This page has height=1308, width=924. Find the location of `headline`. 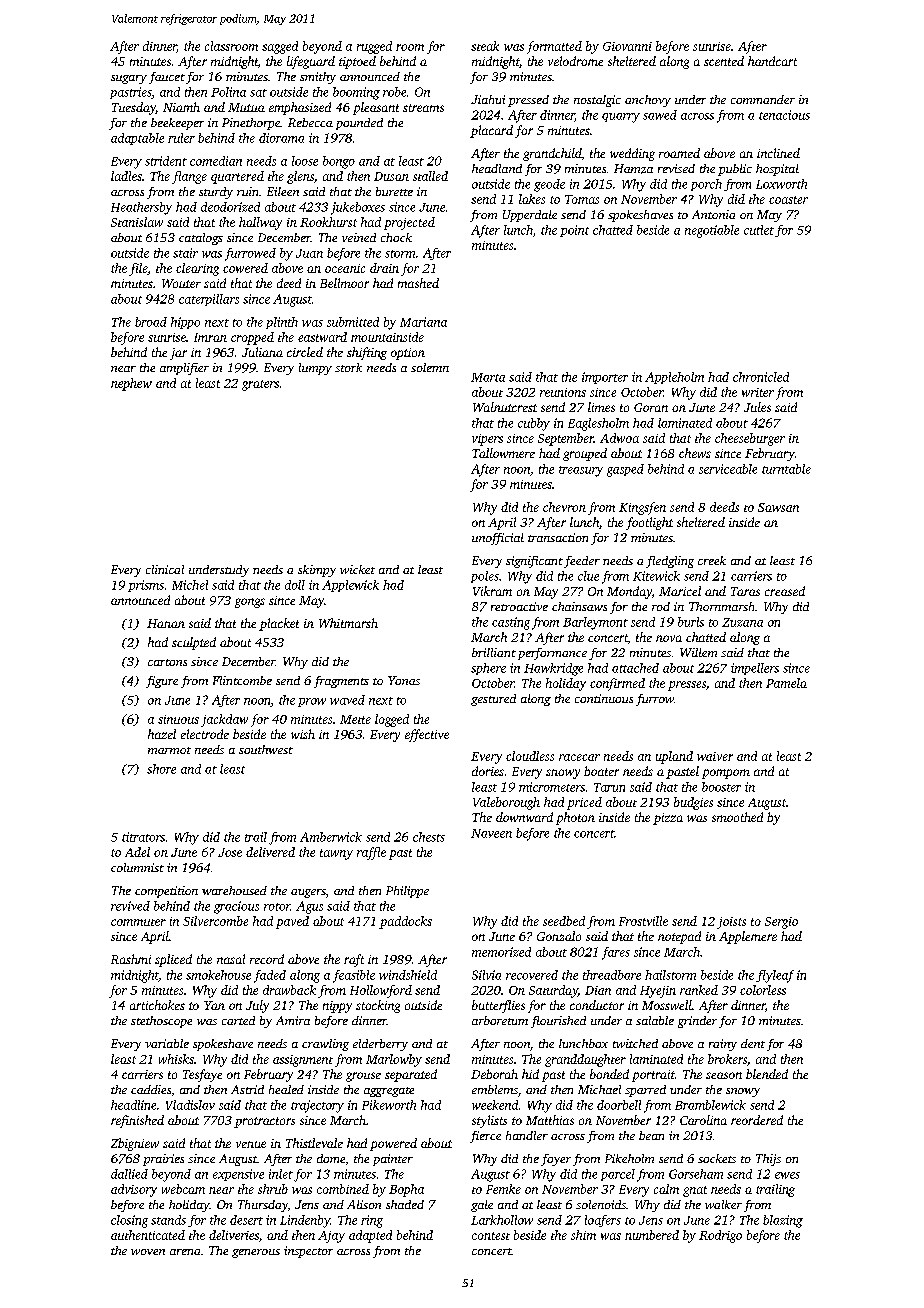

headline is located at coordinates (133, 1105).
